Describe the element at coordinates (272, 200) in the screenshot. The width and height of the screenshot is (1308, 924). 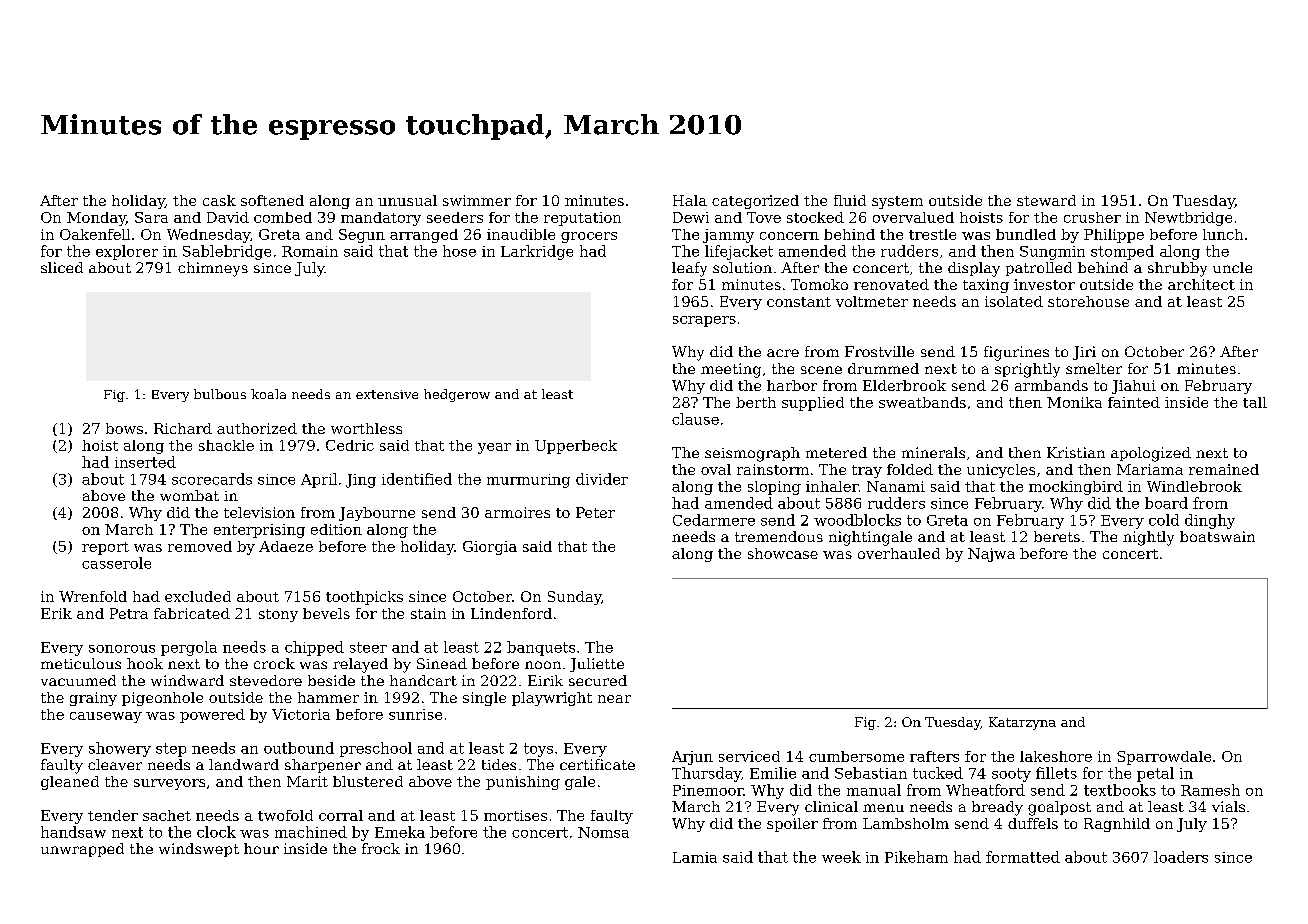
I see `softened` at that location.
